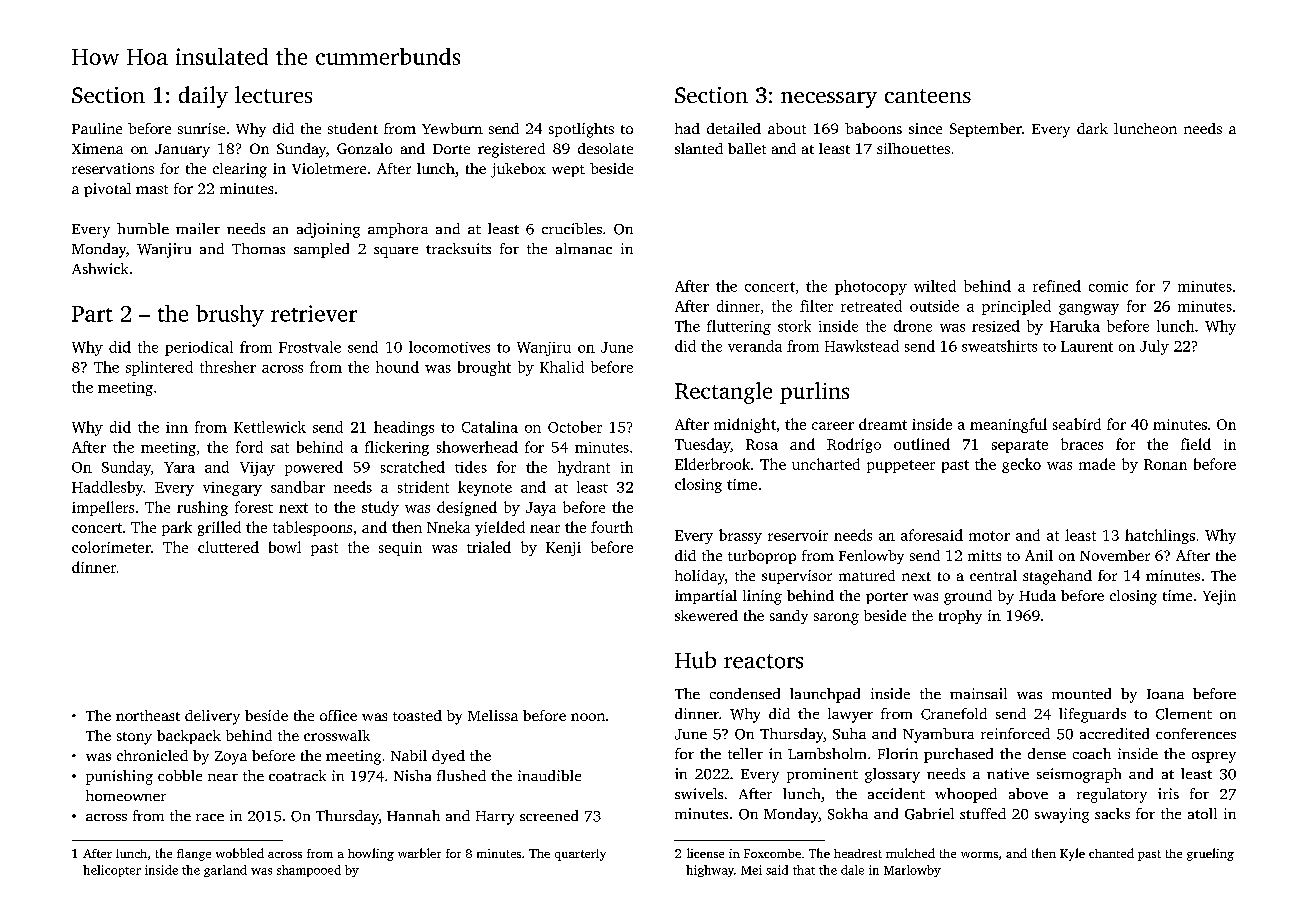 The height and width of the image is (924, 1308). I want to click on Khalid, so click(562, 367).
